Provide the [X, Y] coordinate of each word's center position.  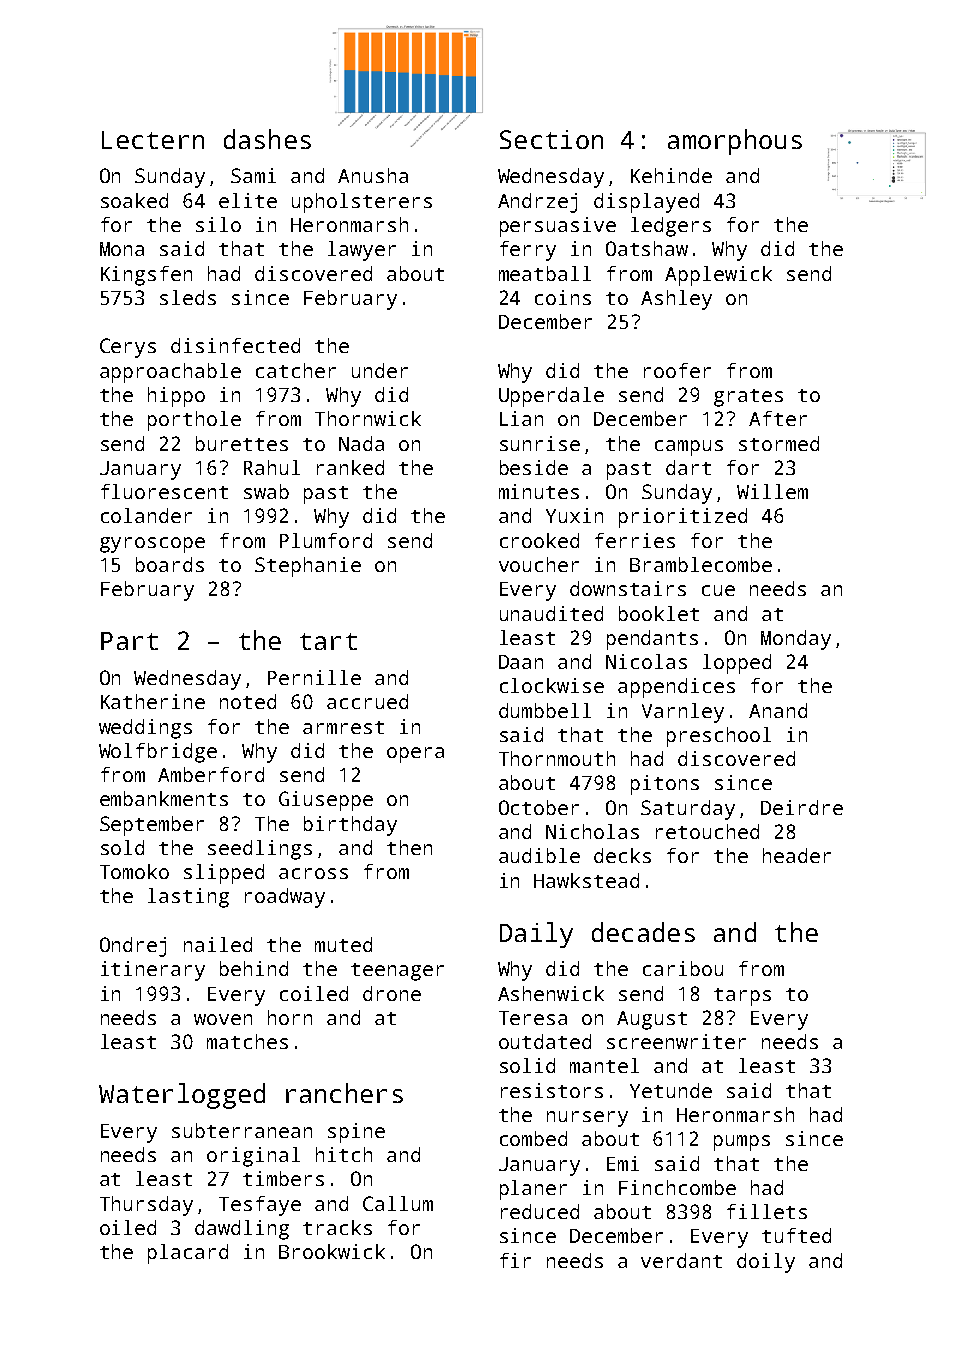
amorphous [735, 142]
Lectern [153, 140]
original [253, 1157]
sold [122, 847]
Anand [778, 710]
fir [515, 1260]
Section [551, 139]
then [409, 847]
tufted [796, 1235]
